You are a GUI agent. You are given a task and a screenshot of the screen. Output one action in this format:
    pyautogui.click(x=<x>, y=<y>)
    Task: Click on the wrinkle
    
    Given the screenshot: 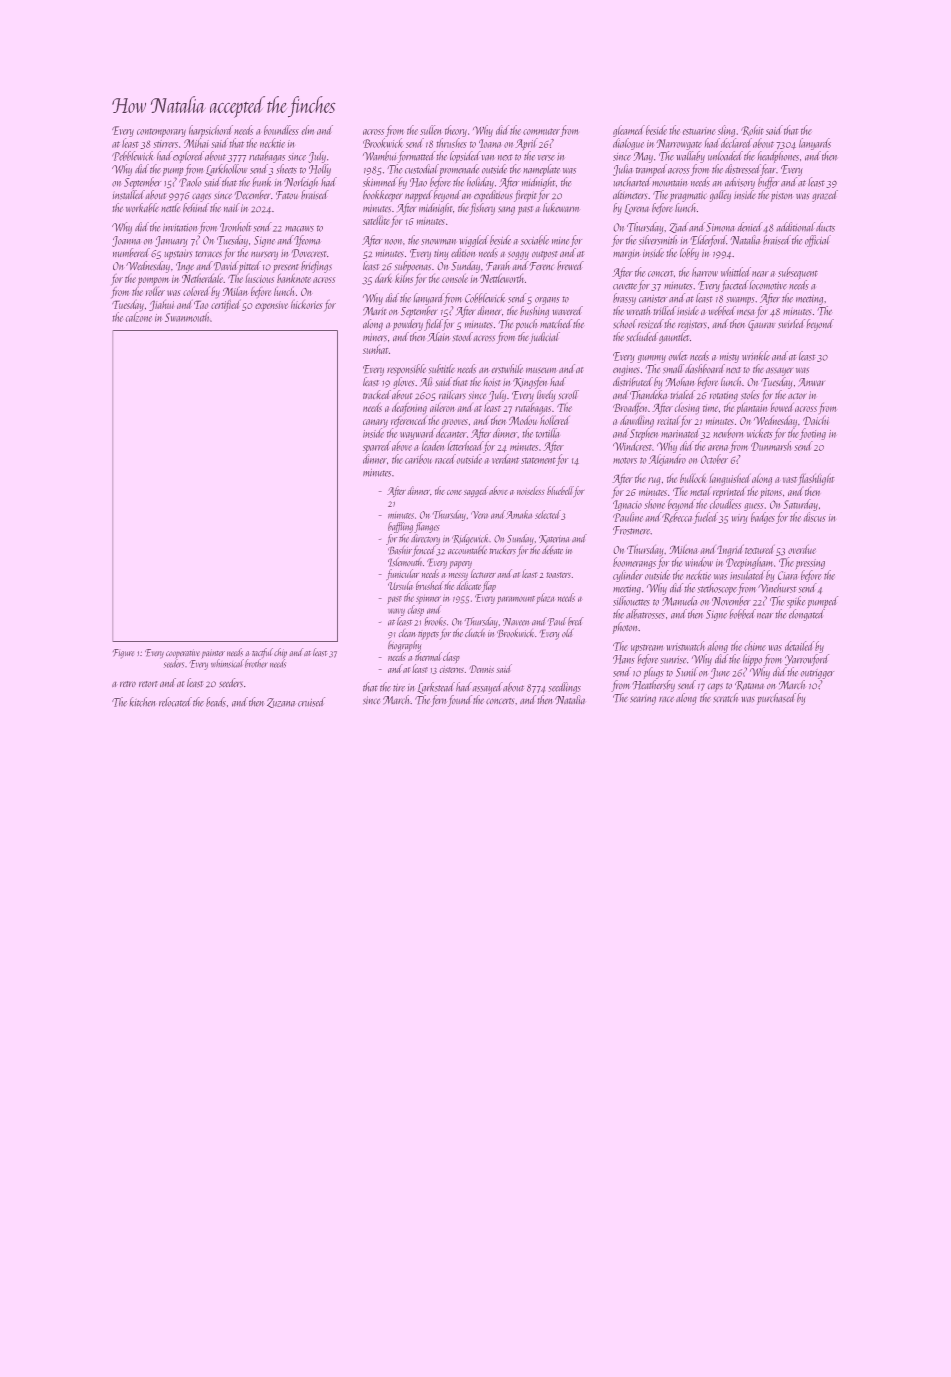 What is the action you would take?
    pyautogui.click(x=756, y=356)
